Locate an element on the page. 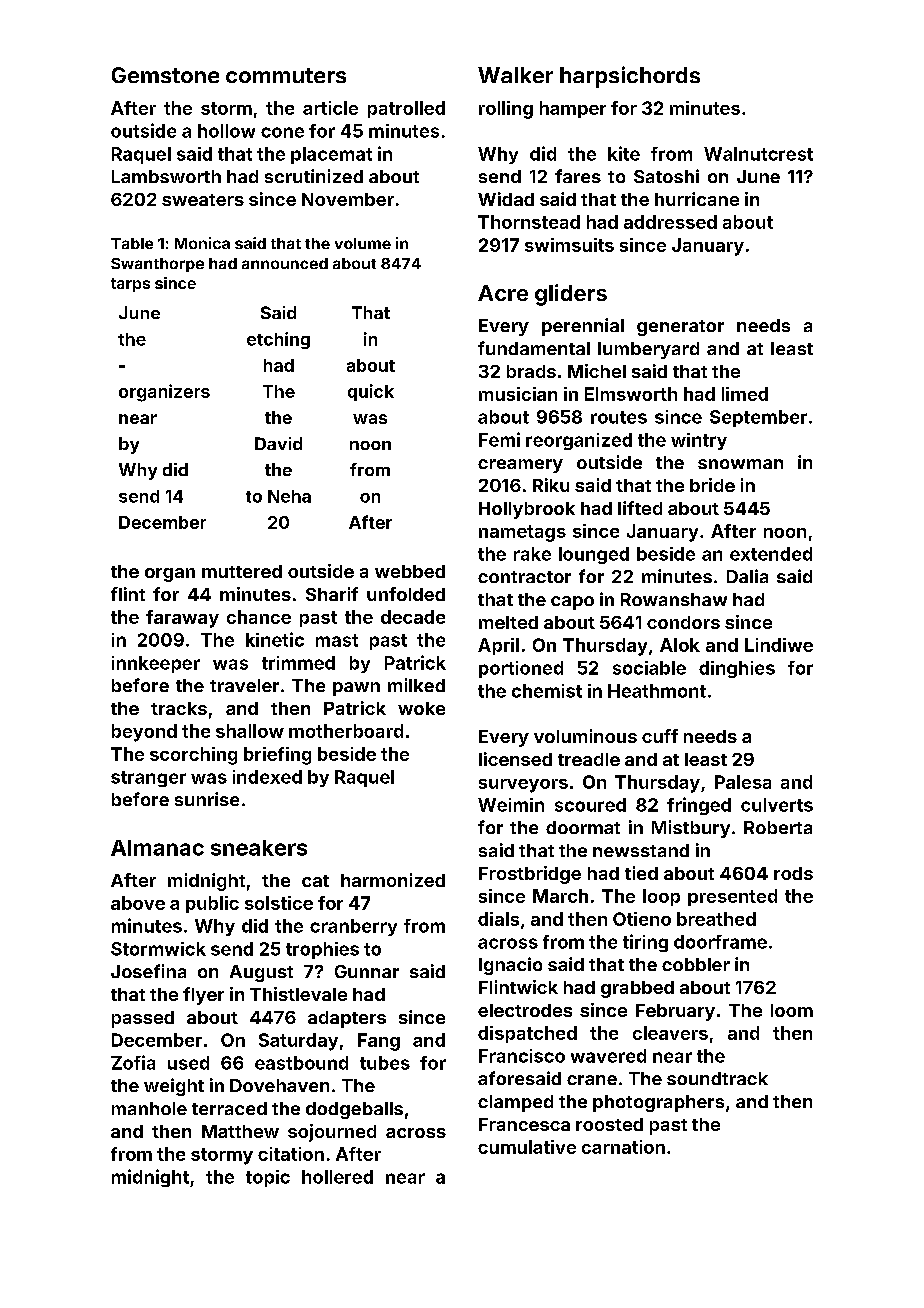 The height and width of the document is (1308, 924). tied is located at coordinates (641, 873).
